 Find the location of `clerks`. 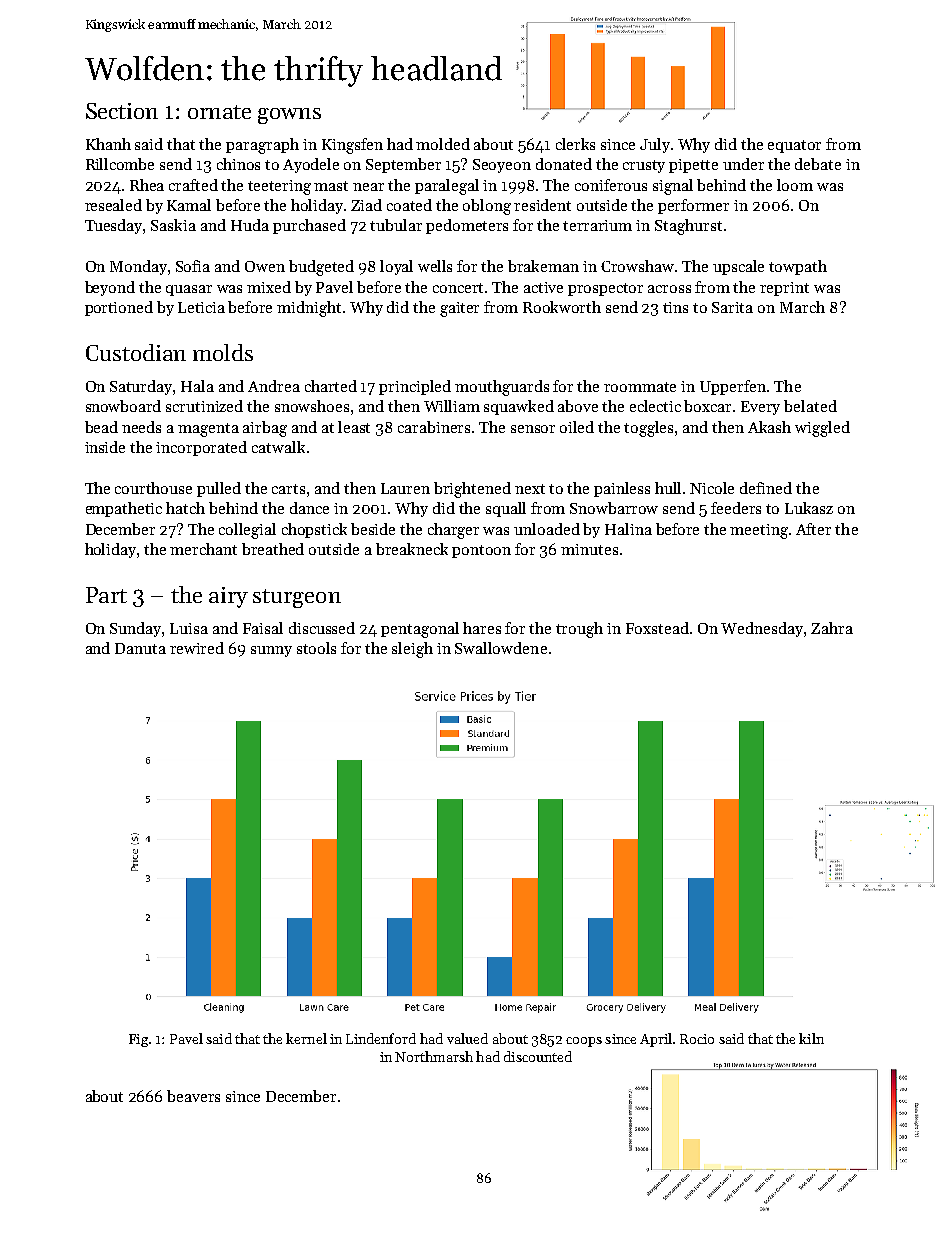

clerks is located at coordinates (575, 144).
